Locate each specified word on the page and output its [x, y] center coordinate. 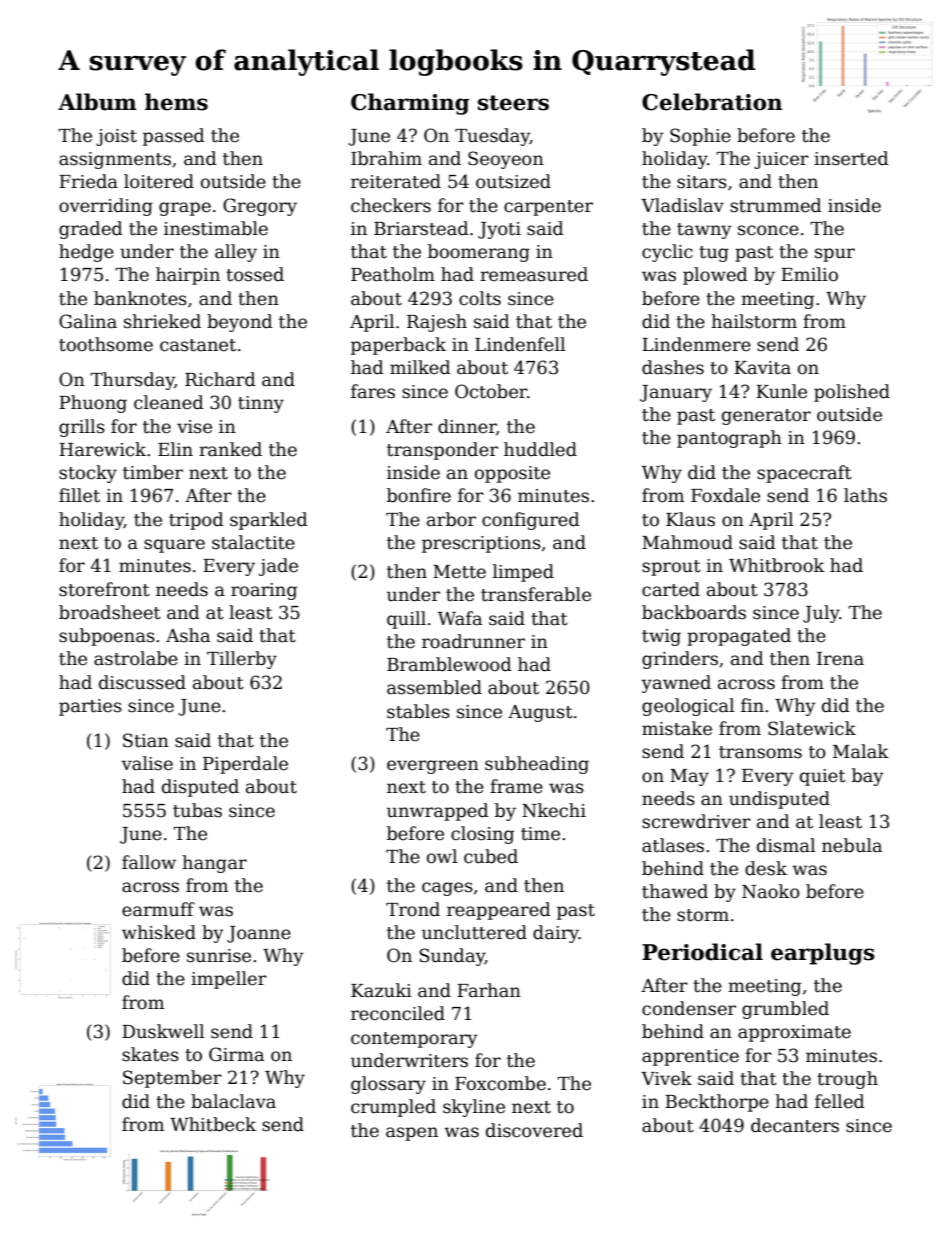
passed [174, 137]
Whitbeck [213, 1124]
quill [406, 620]
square [174, 546]
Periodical [702, 952]
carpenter [548, 208]
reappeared [499, 911]
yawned [676, 684]
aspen [412, 1134]
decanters [795, 1125]
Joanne [259, 934]
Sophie [700, 137]
